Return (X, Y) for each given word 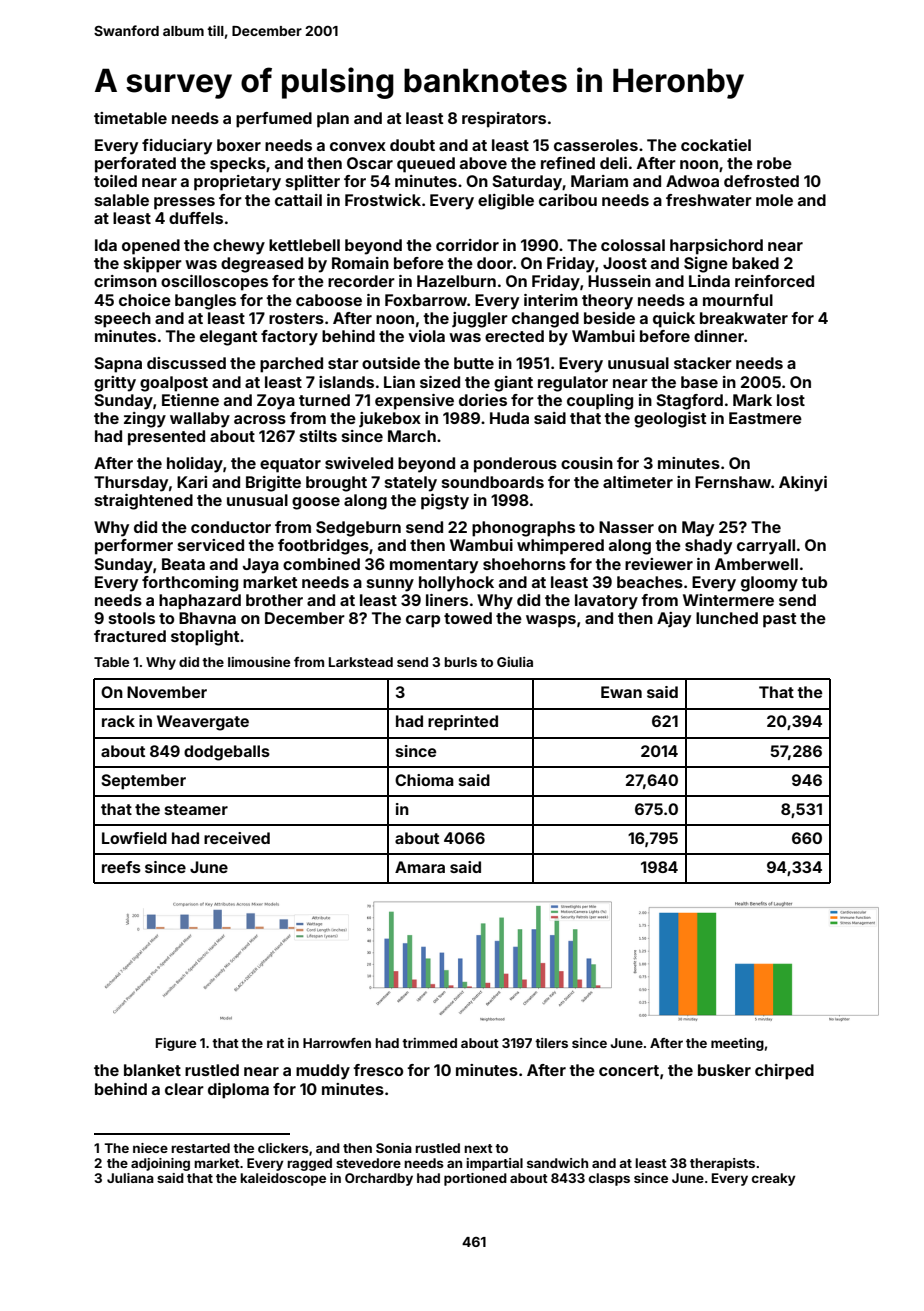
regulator (573, 384)
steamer (196, 809)
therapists (722, 1164)
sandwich (557, 1163)
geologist (670, 420)
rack (118, 721)
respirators (504, 120)
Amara (420, 867)
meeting (737, 1044)
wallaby (200, 420)
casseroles (596, 145)
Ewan (621, 692)
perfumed (274, 120)
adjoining (160, 1164)
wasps (551, 621)
